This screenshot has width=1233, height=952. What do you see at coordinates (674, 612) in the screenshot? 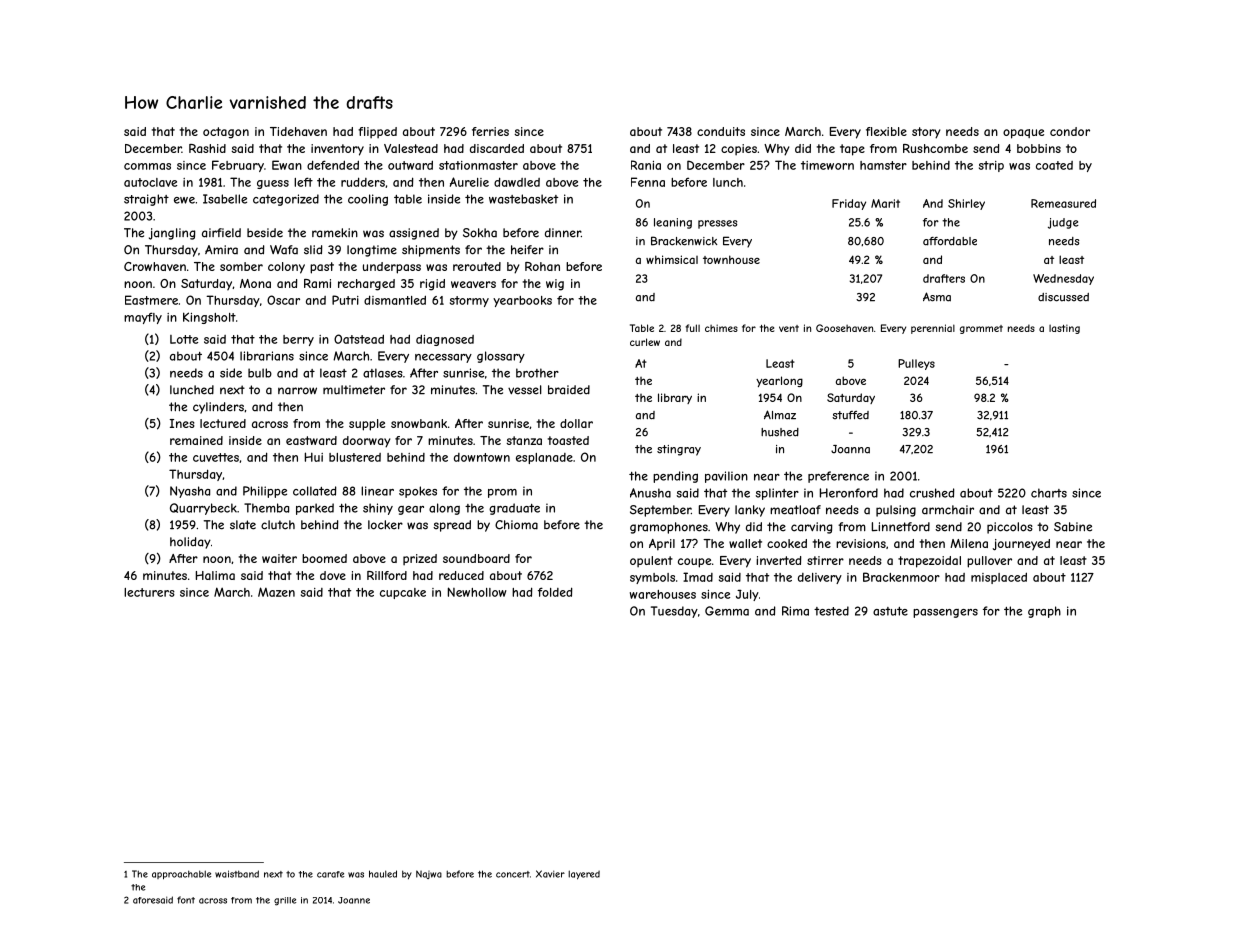
I see `Tuesday` at bounding box center [674, 612].
